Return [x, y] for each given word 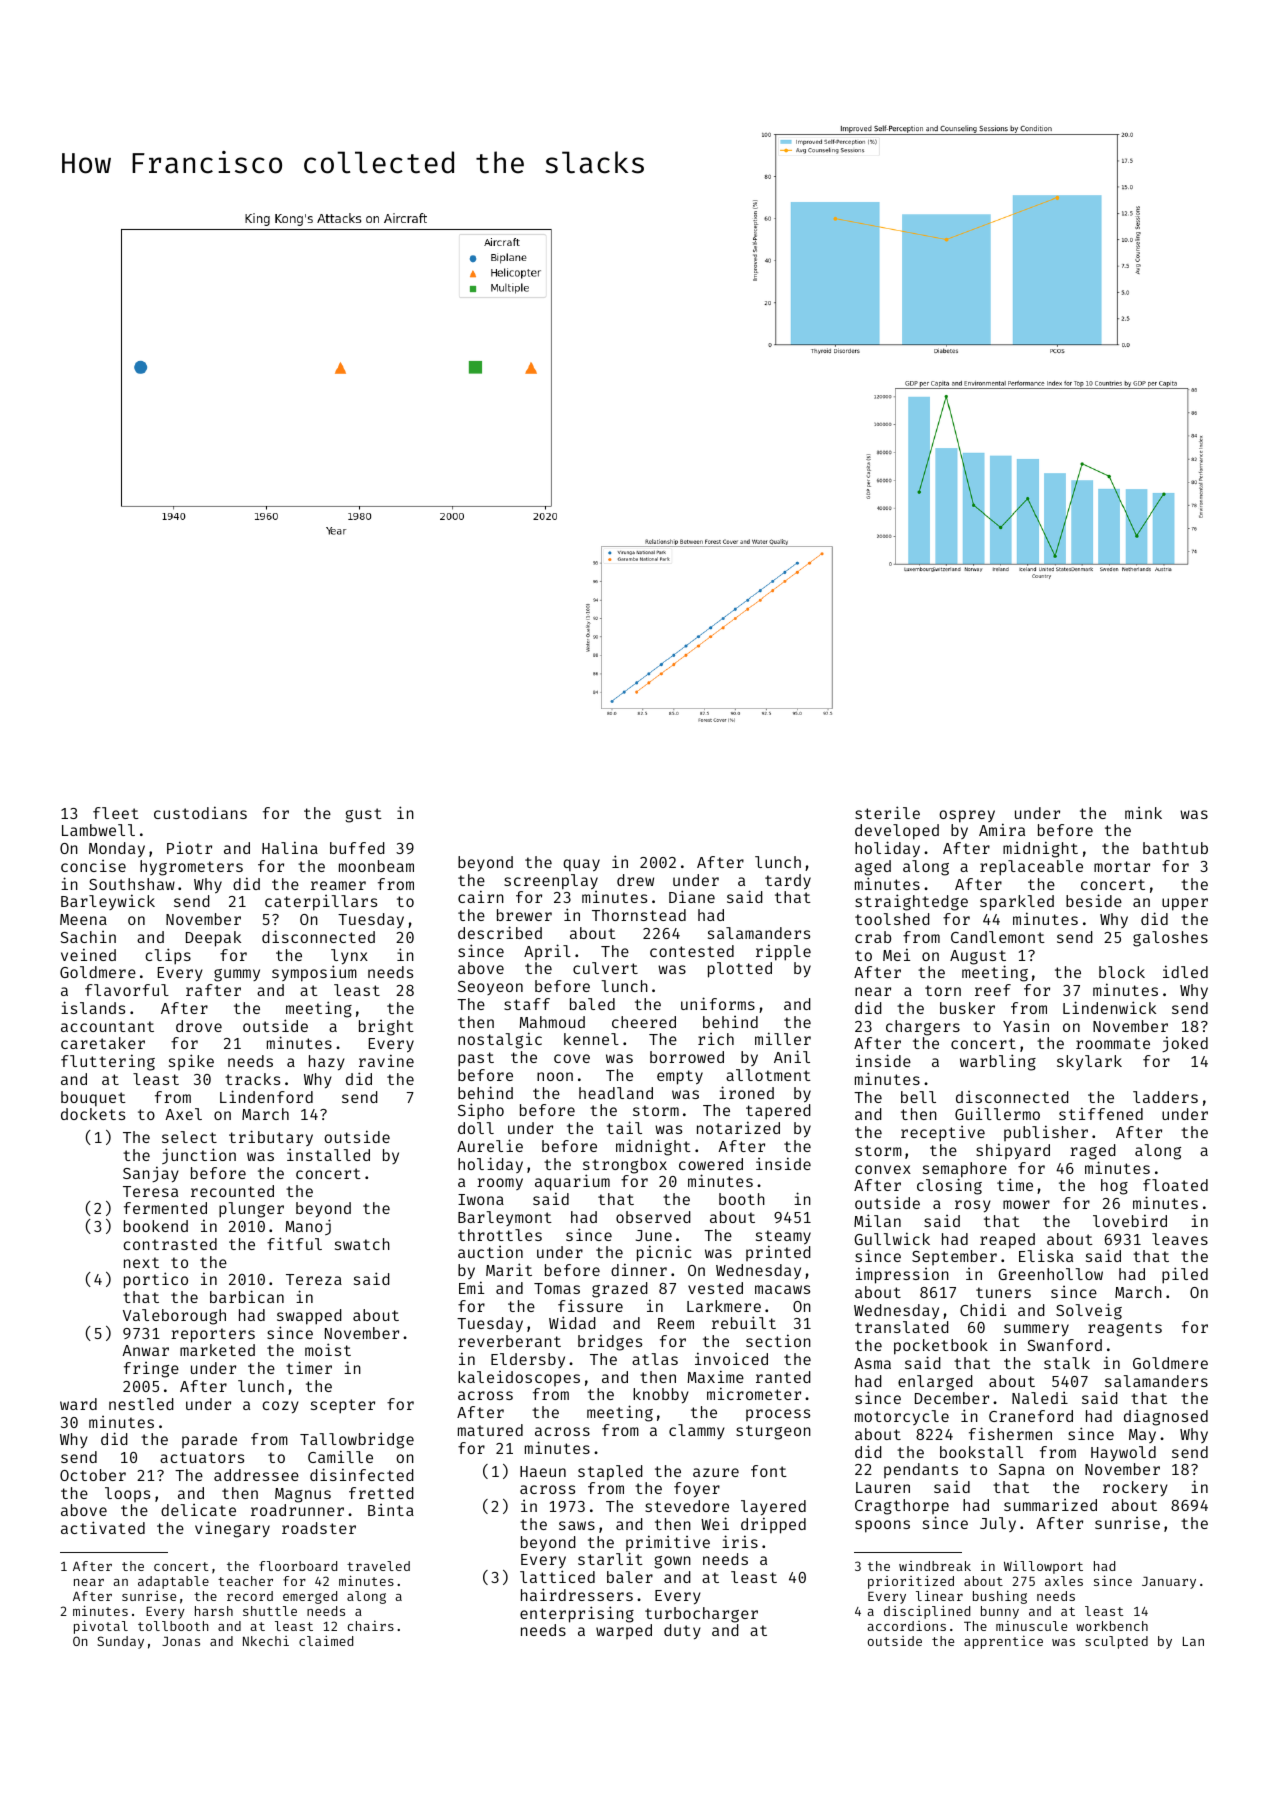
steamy [783, 1238]
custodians [200, 812]
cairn [481, 896]
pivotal [101, 1627]
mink [1143, 813]
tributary [271, 1138]
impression [902, 1275]
